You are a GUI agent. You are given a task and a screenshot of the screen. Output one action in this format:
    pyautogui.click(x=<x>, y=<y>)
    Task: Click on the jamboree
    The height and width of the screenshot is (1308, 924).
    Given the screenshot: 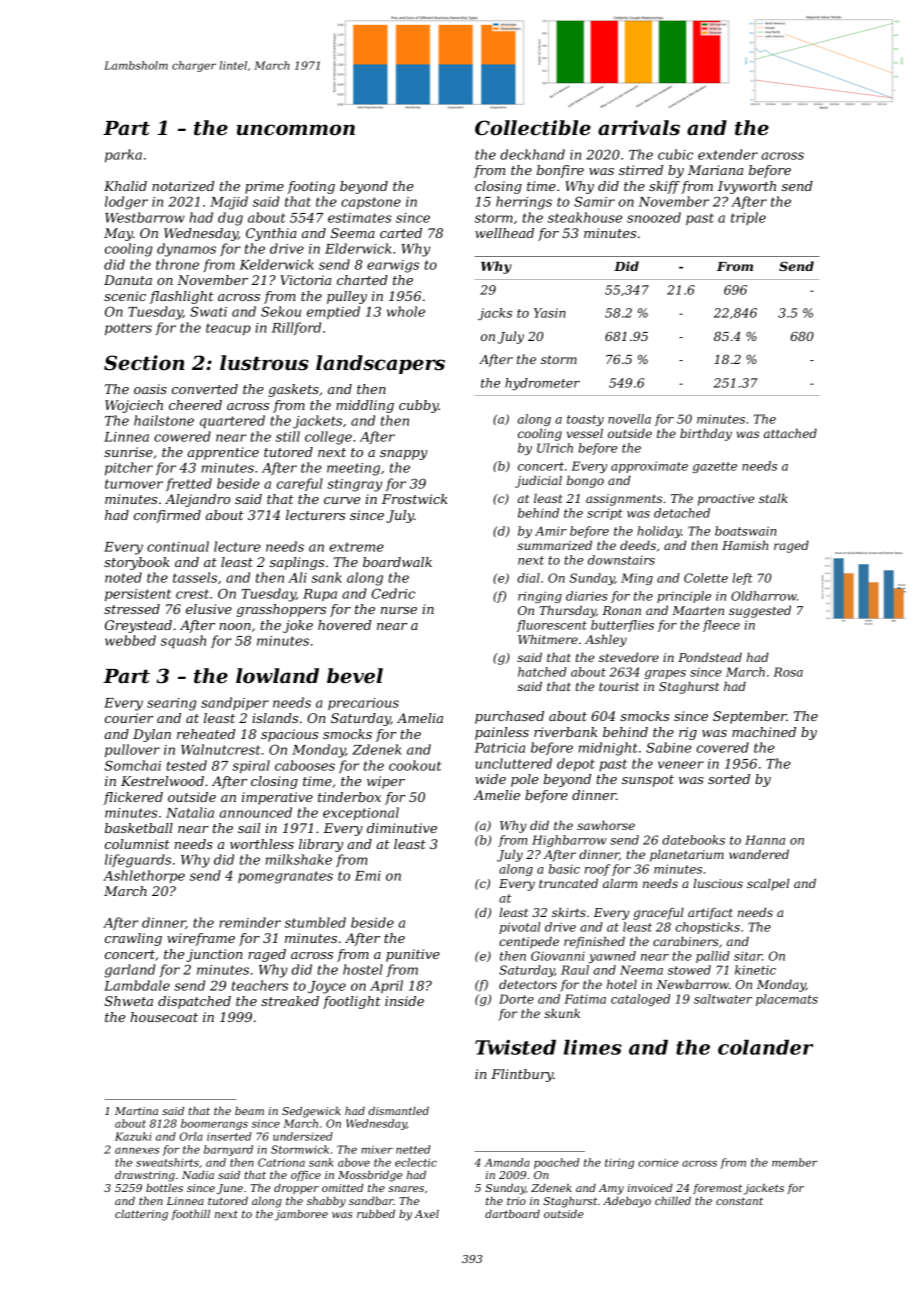 What is the action you would take?
    pyautogui.click(x=301, y=1215)
